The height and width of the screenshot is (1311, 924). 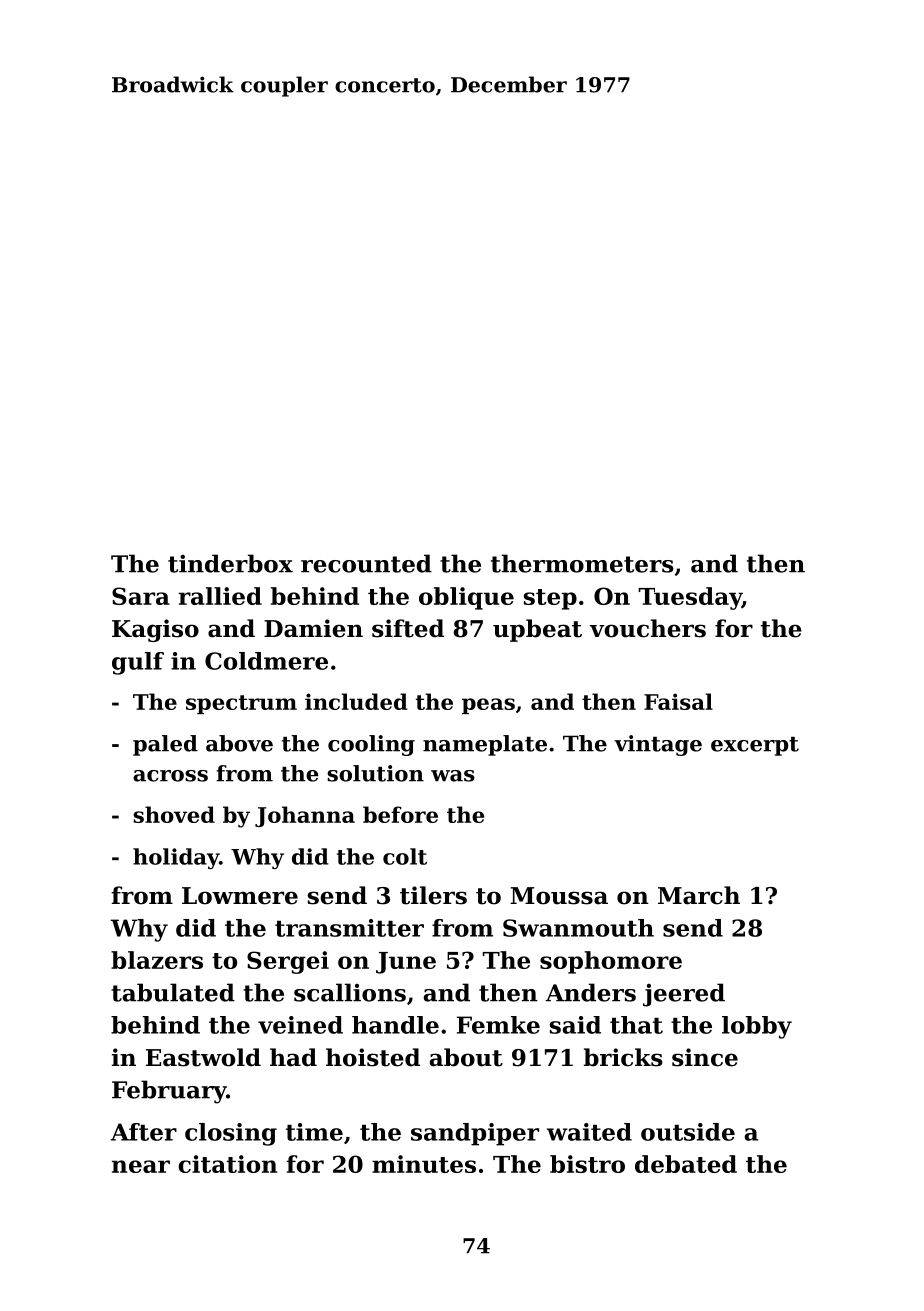 What do you see at coordinates (170, 776) in the screenshot?
I see `across` at bounding box center [170, 776].
